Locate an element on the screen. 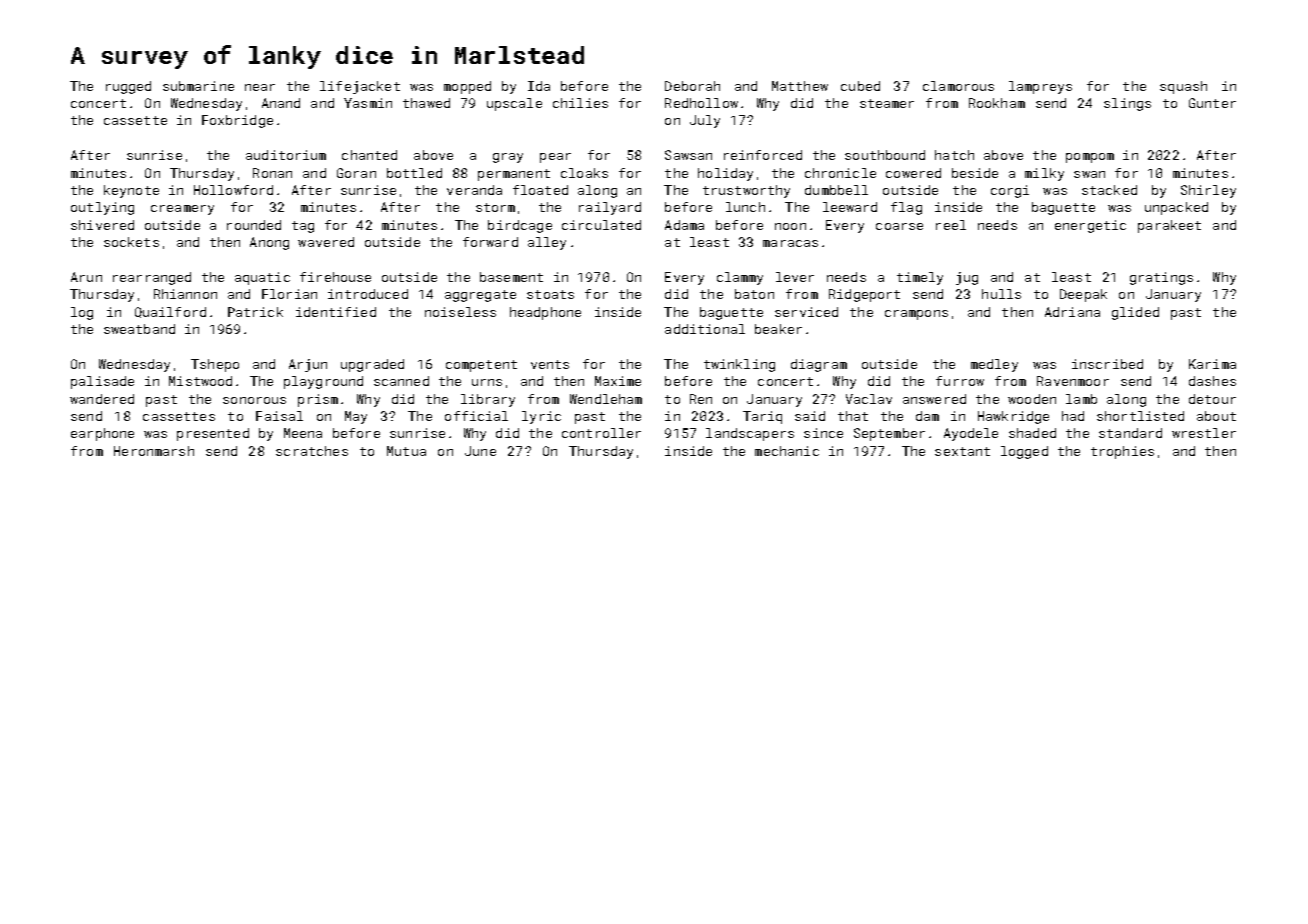 This screenshot has width=1308, height=924. Heronmarsh is located at coordinates (154, 451).
